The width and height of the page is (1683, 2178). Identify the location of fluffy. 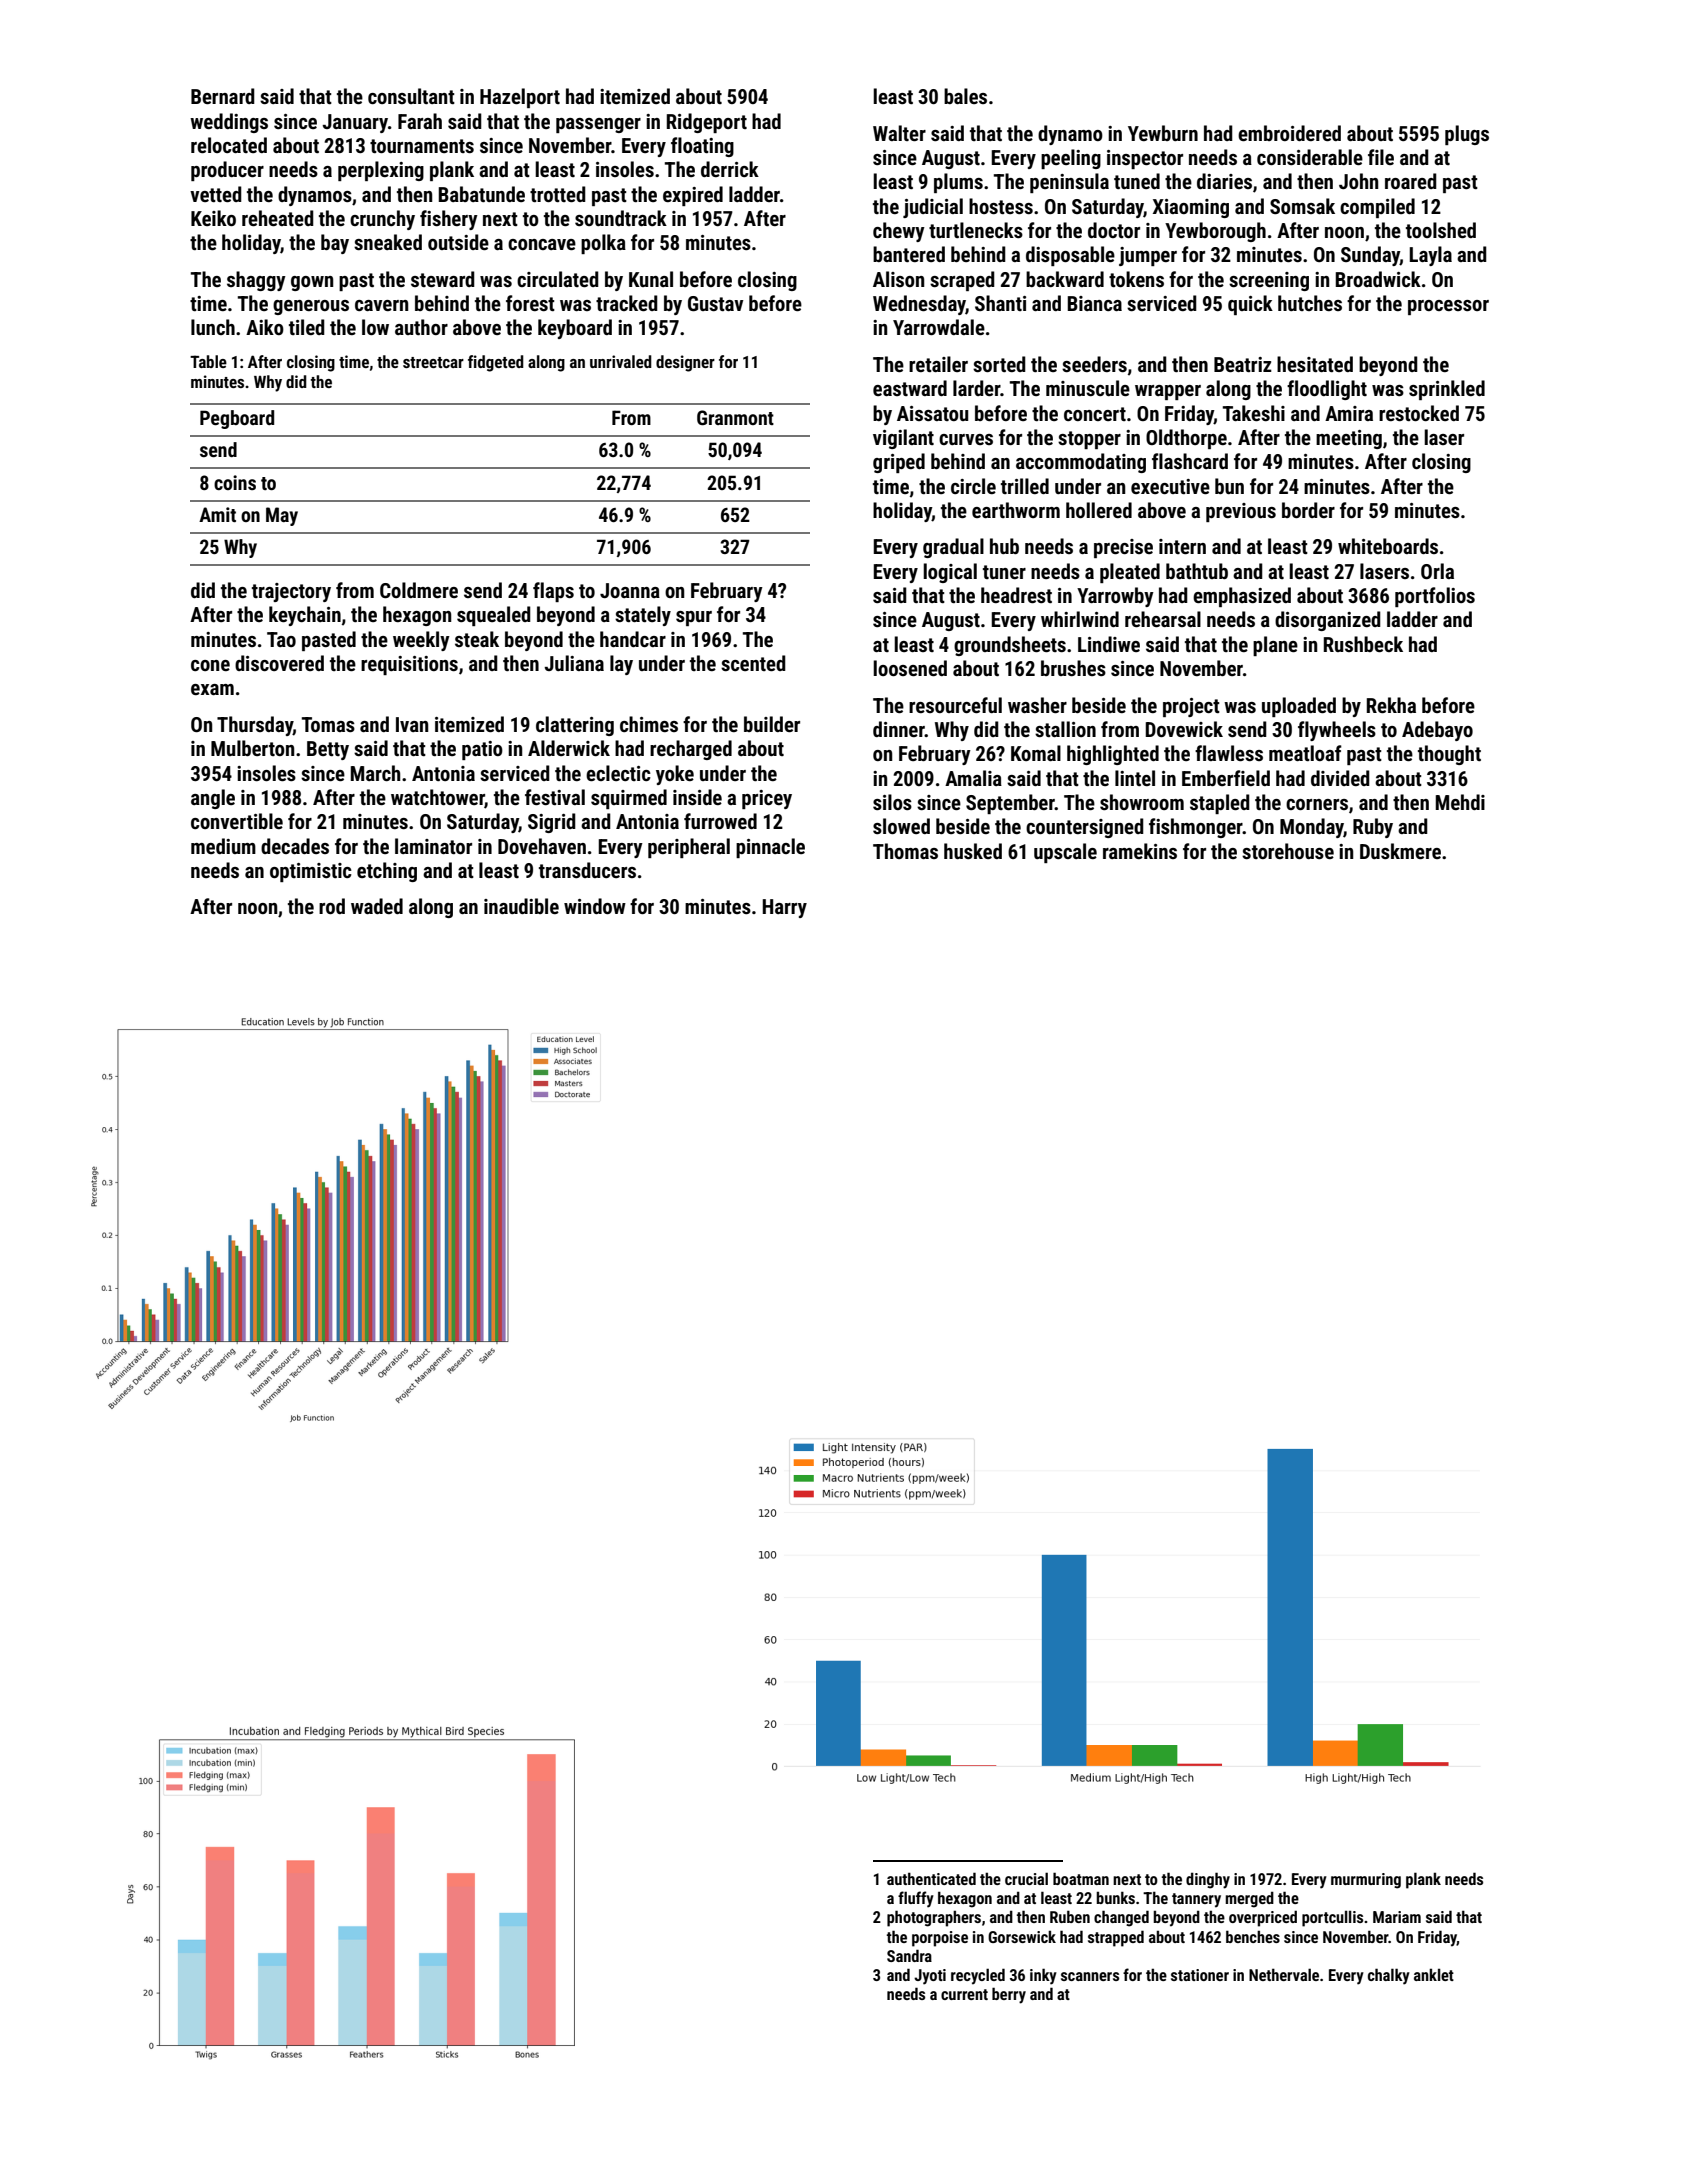
(916, 1899).
